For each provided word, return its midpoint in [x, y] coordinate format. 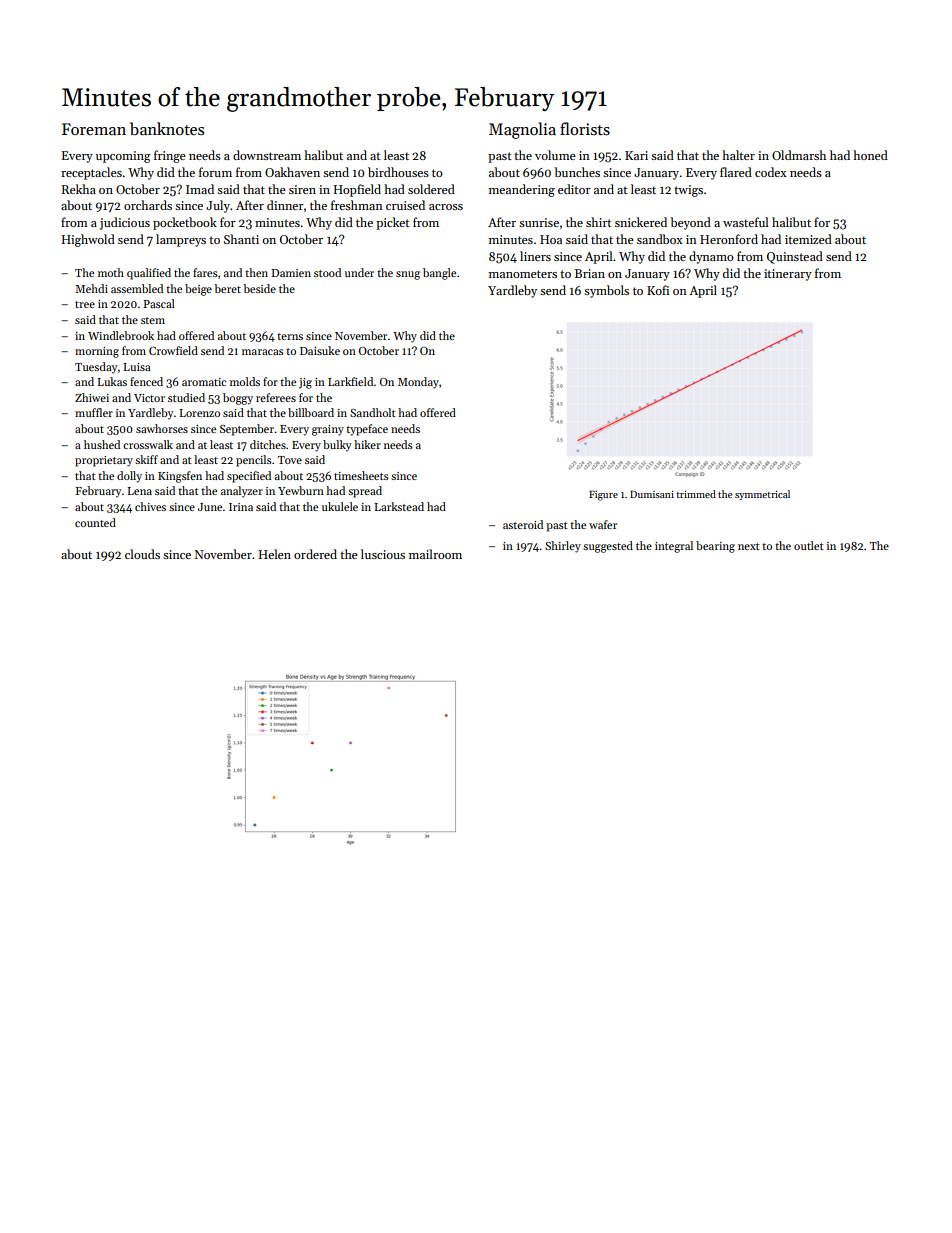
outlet [809, 545]
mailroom [435, 554]
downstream [267, 155]
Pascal [159, 303]
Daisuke [320, 350]
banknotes [167, 128]
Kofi [658, 290]
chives [150, 506]
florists [585, 129]
